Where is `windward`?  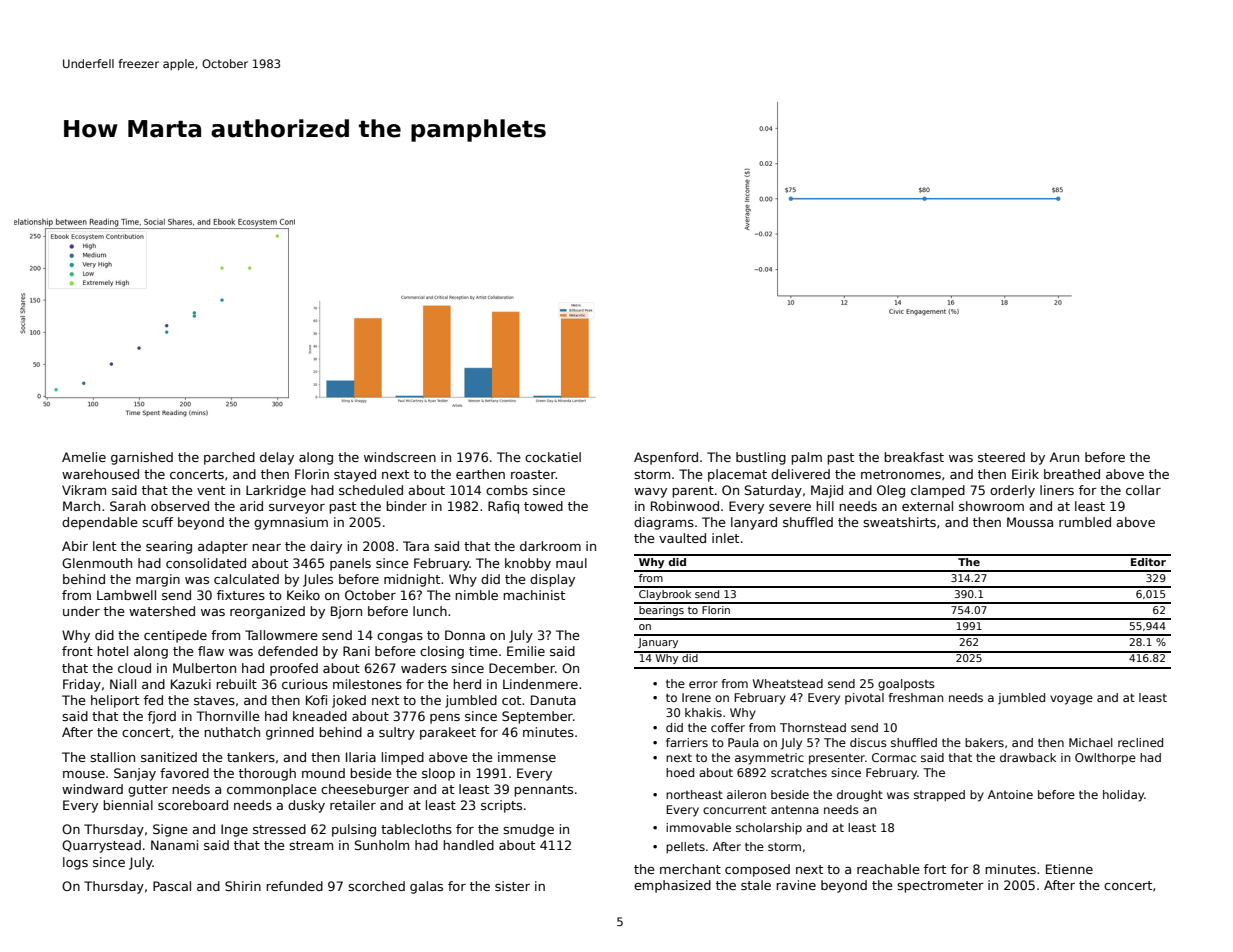
windward is located at coordinates (92, 789).
